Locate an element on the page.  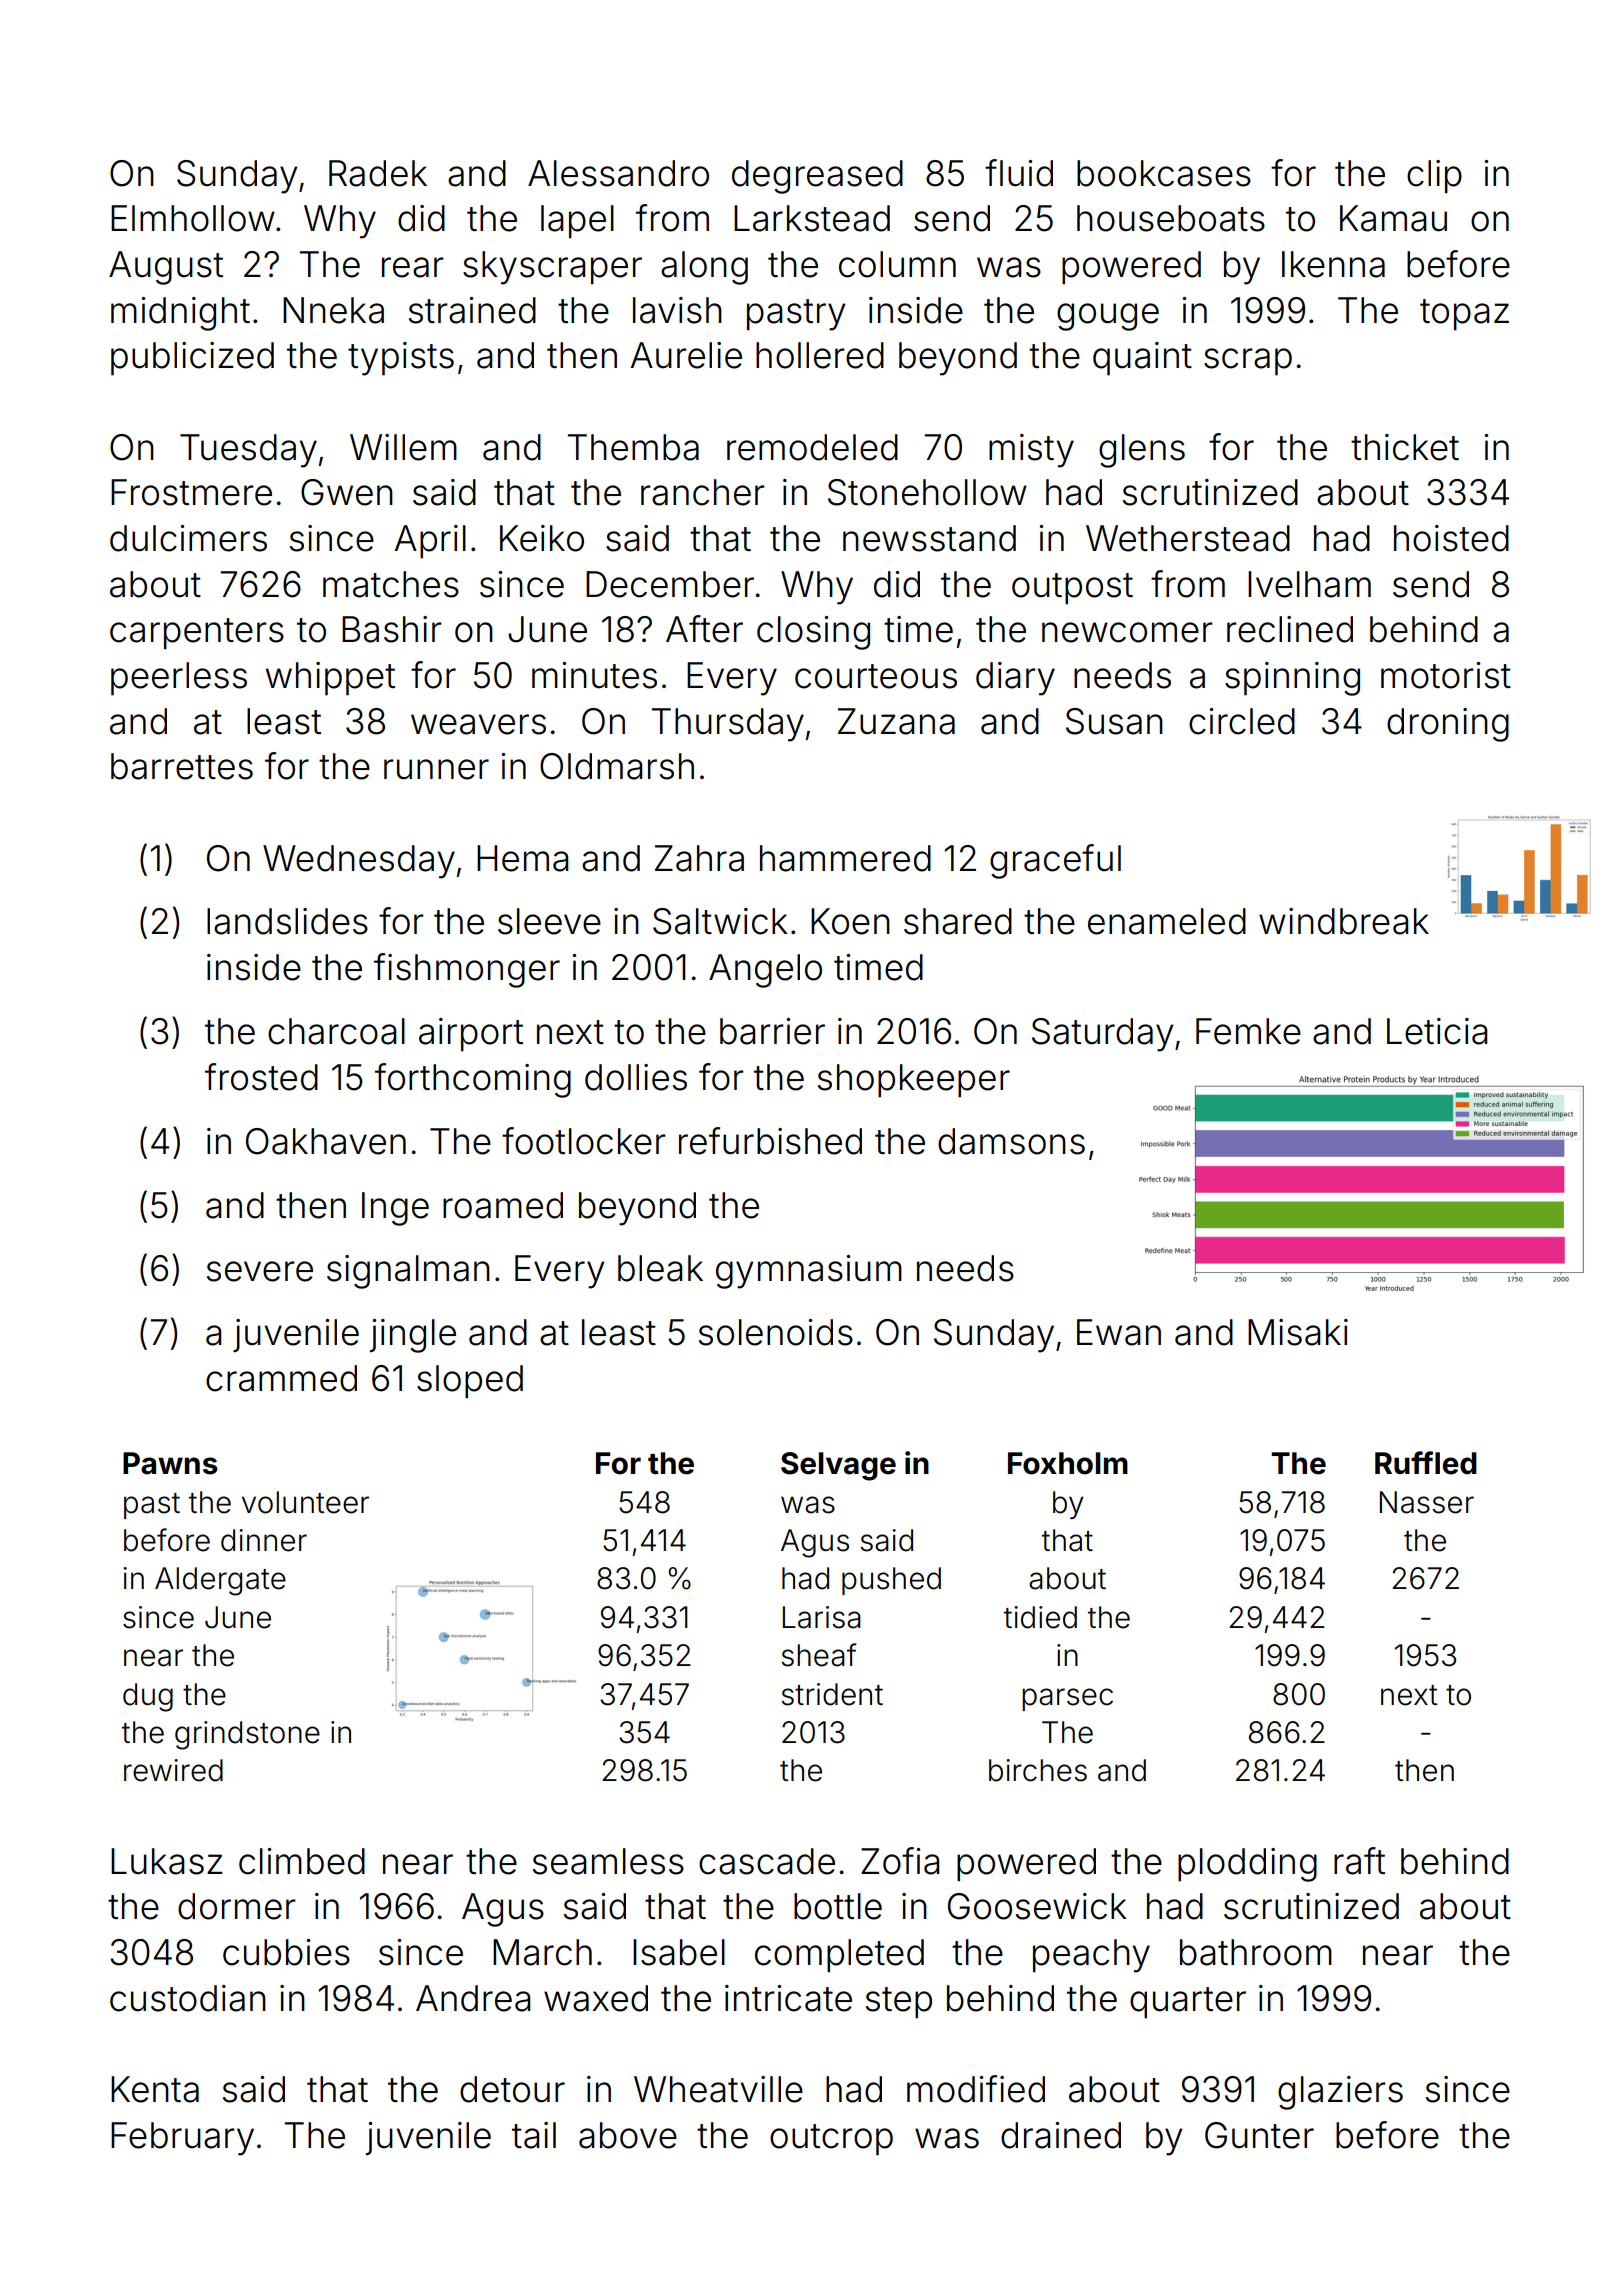
Radek is located at coordinates (378, 173).
